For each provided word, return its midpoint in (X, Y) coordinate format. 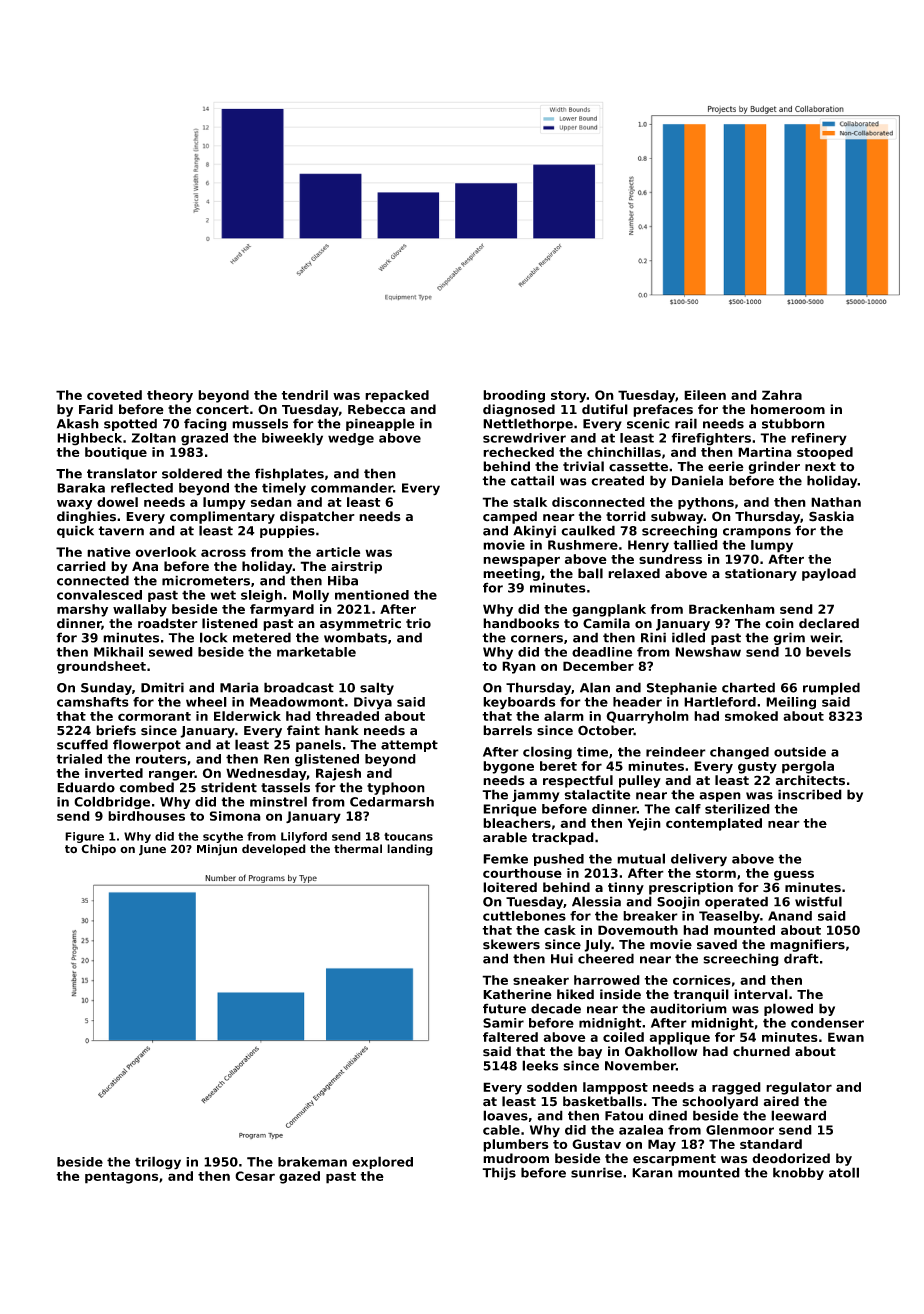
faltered (510, 1037)
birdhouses (146, 816)
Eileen (705, 395)
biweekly (292, 439)
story (569, 397)
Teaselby (729, 917)
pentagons (121, 1178)
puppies (287, 531)
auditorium (688, 1008)
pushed (559, 860)
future (504, 1008)
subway (677, 517)
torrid (626, 516)
